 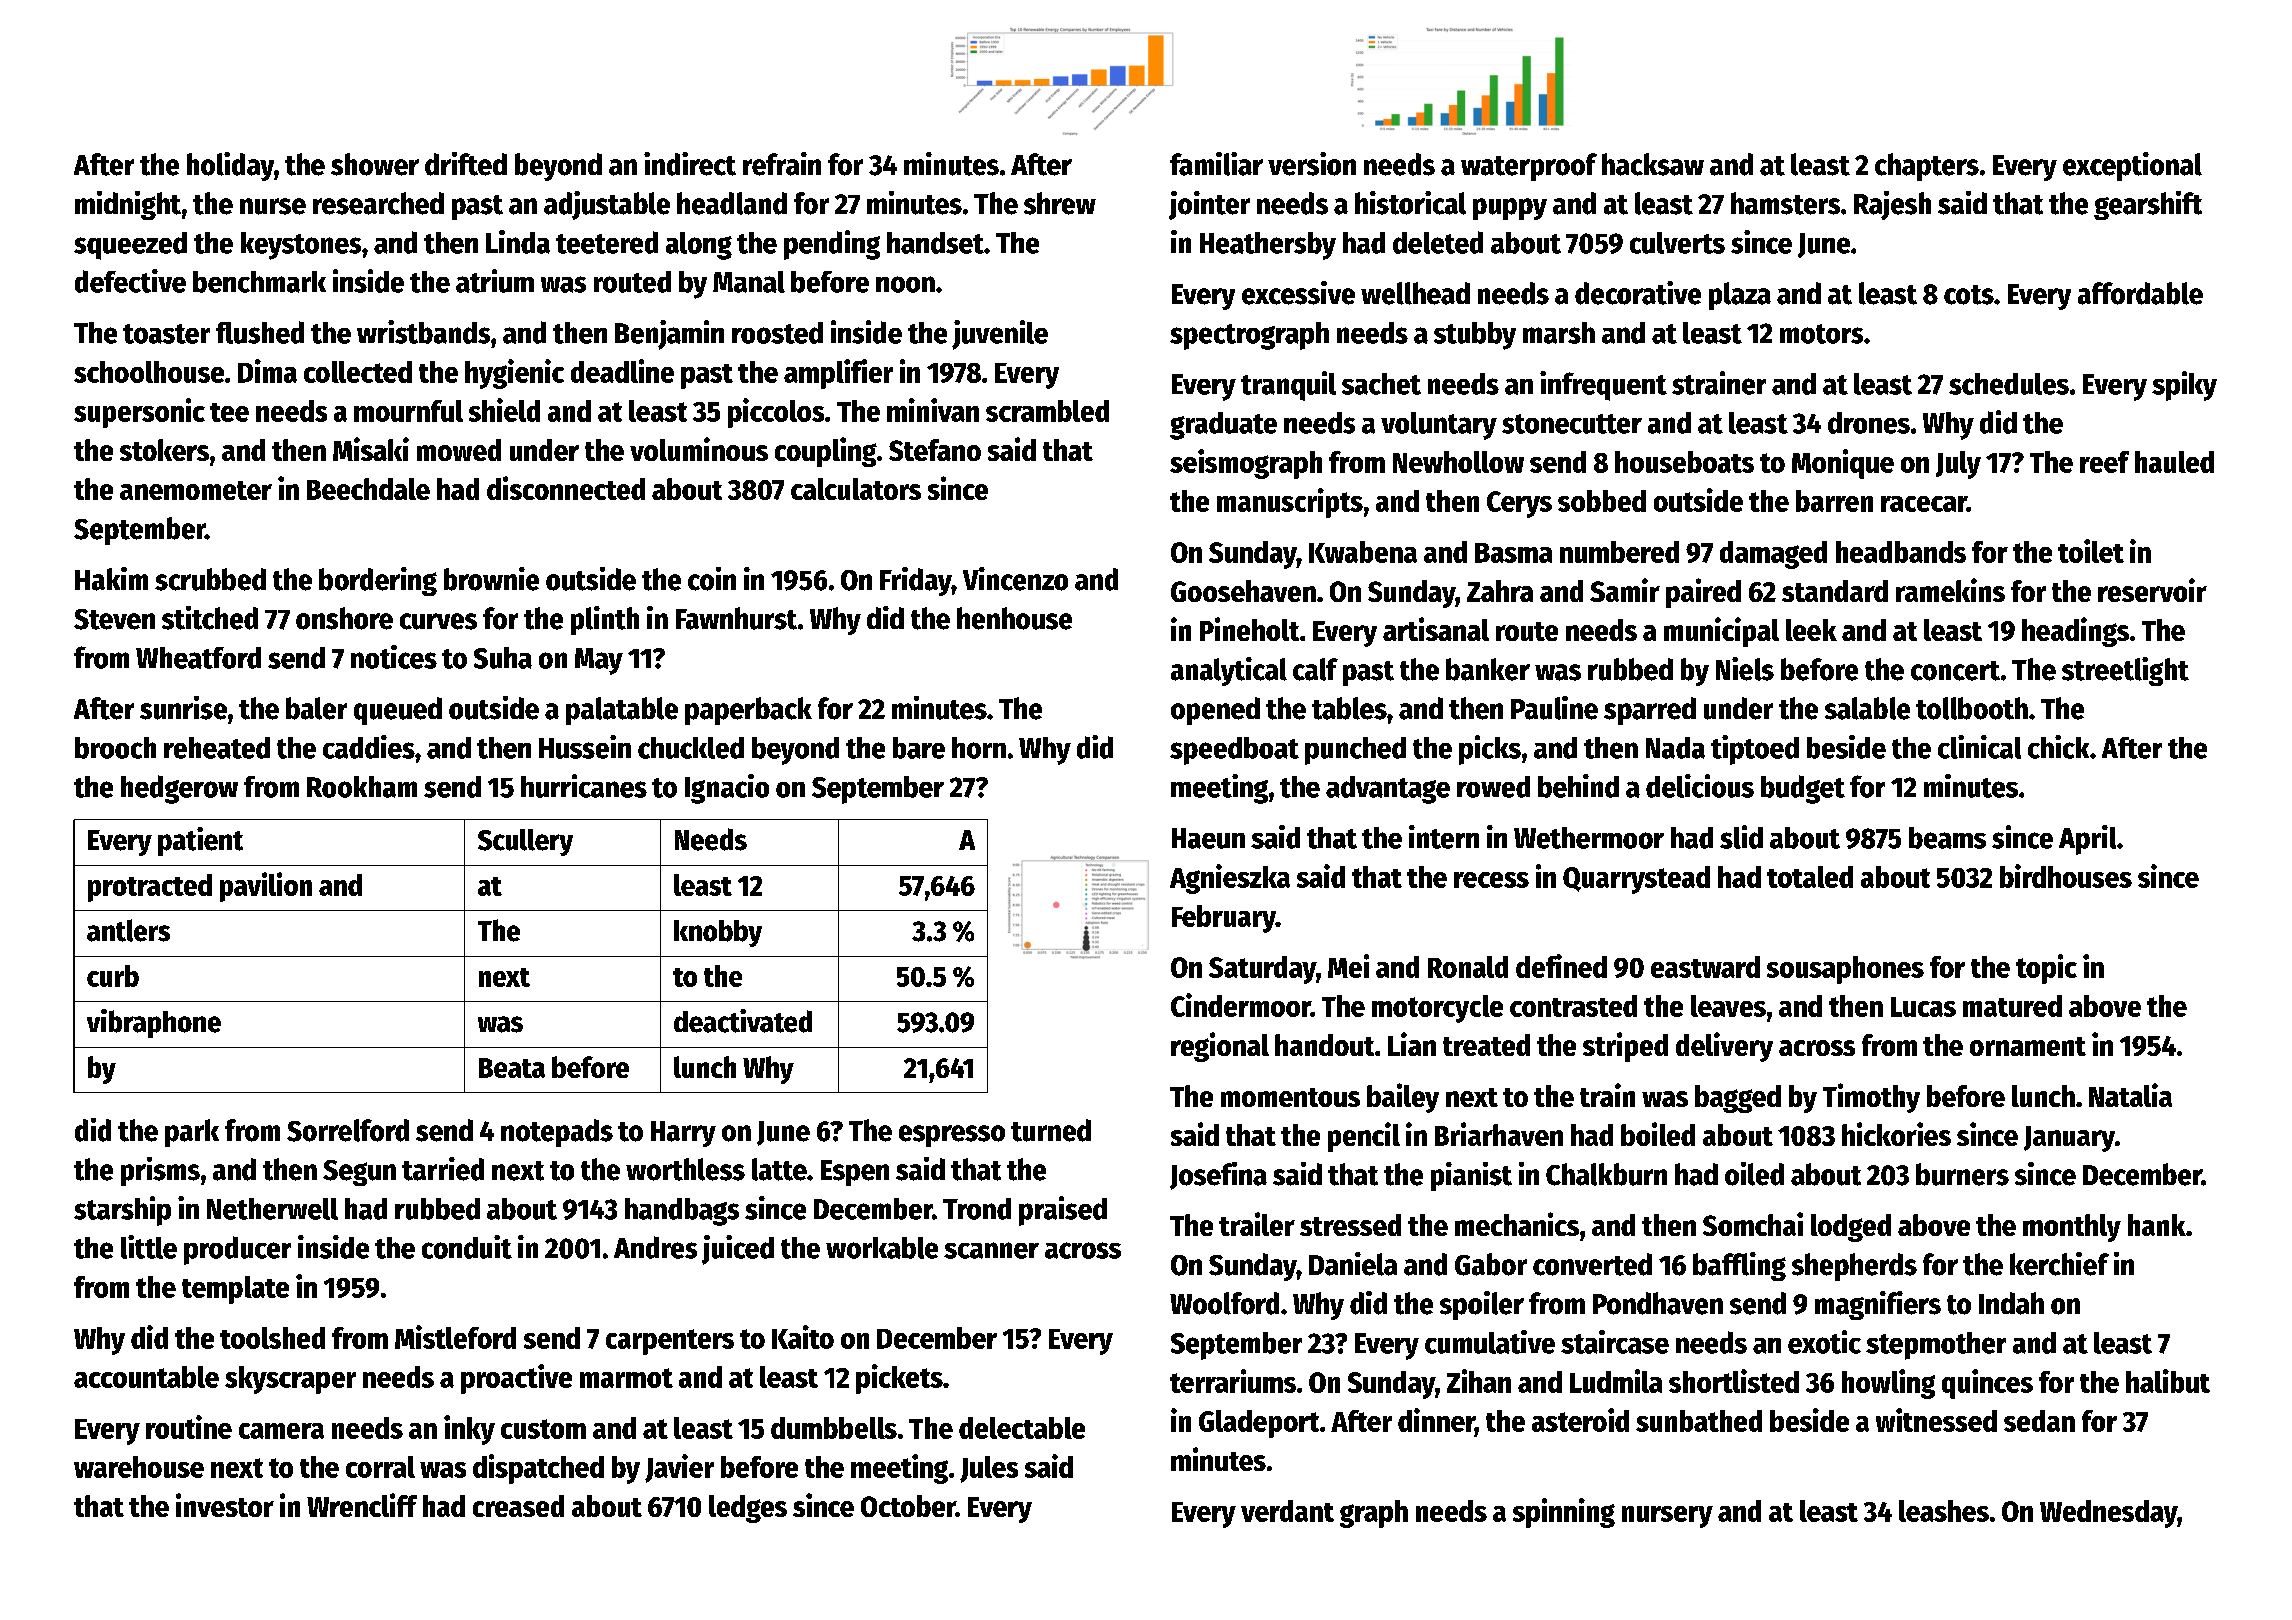 What do you see at coordinates (1060, 203) in the image?
I see `shrew` at bounding box center [1060, 203].
